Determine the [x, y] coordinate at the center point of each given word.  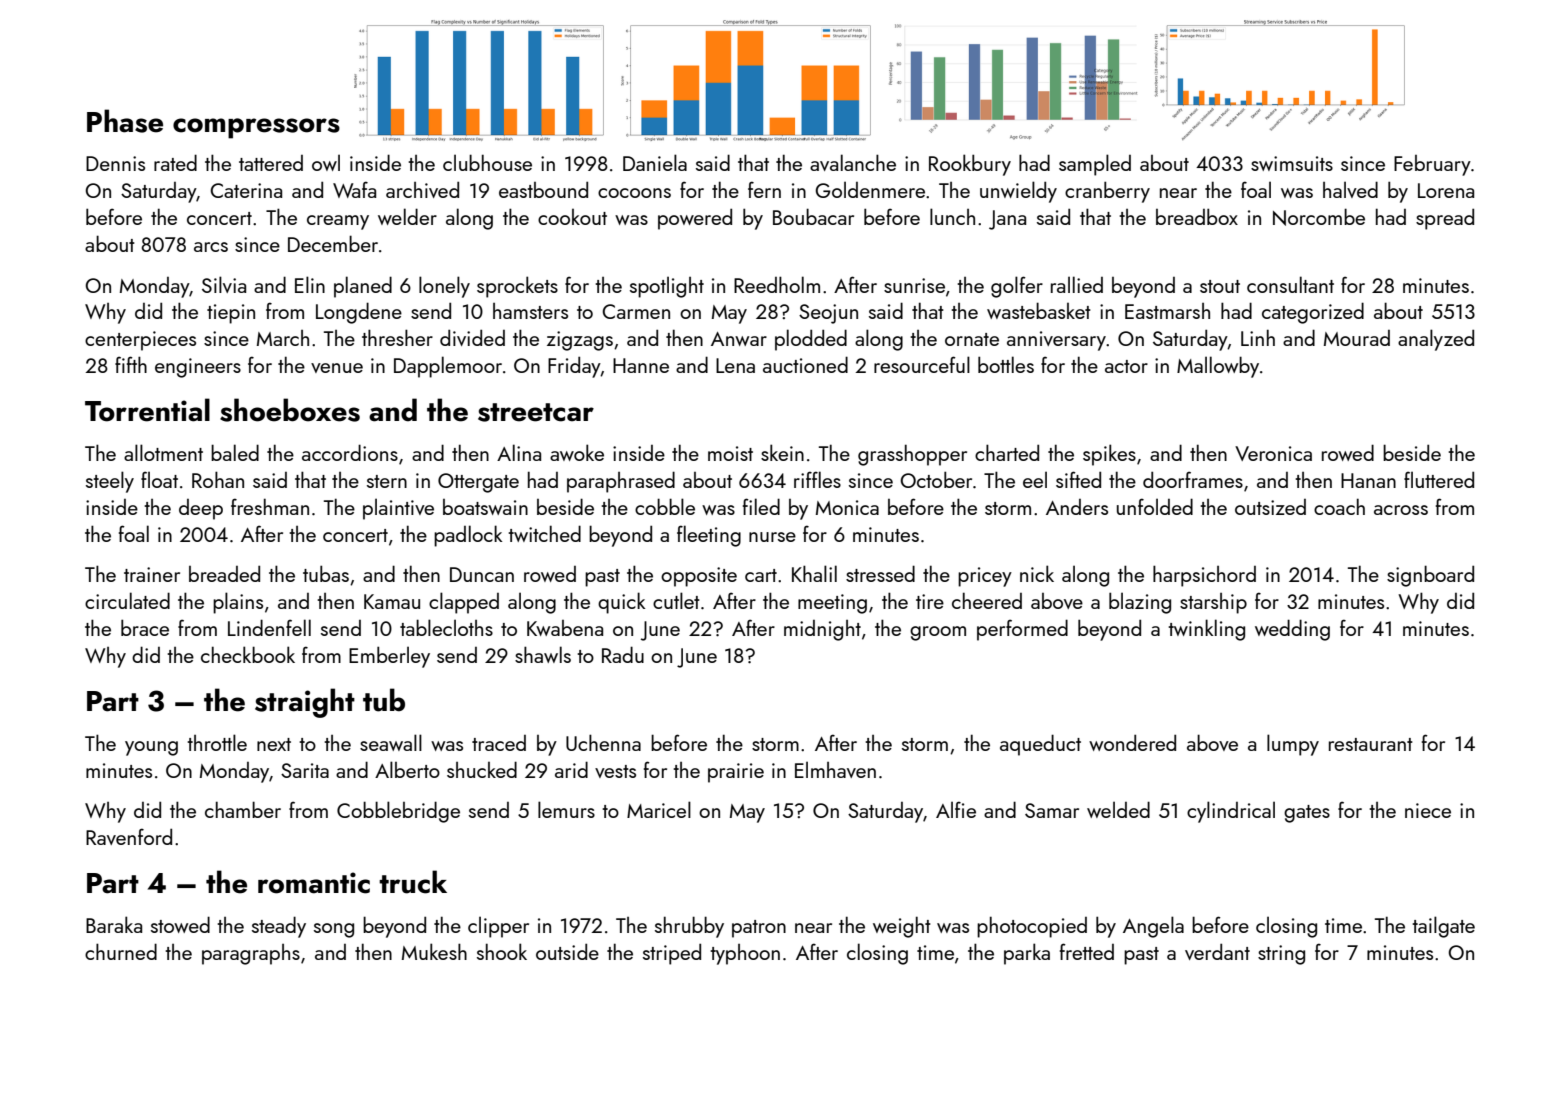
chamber [243, 809]
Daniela [655, 162]
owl [326, 162]
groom [938, 633]
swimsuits [1292, 163]
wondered [1132, 742]
